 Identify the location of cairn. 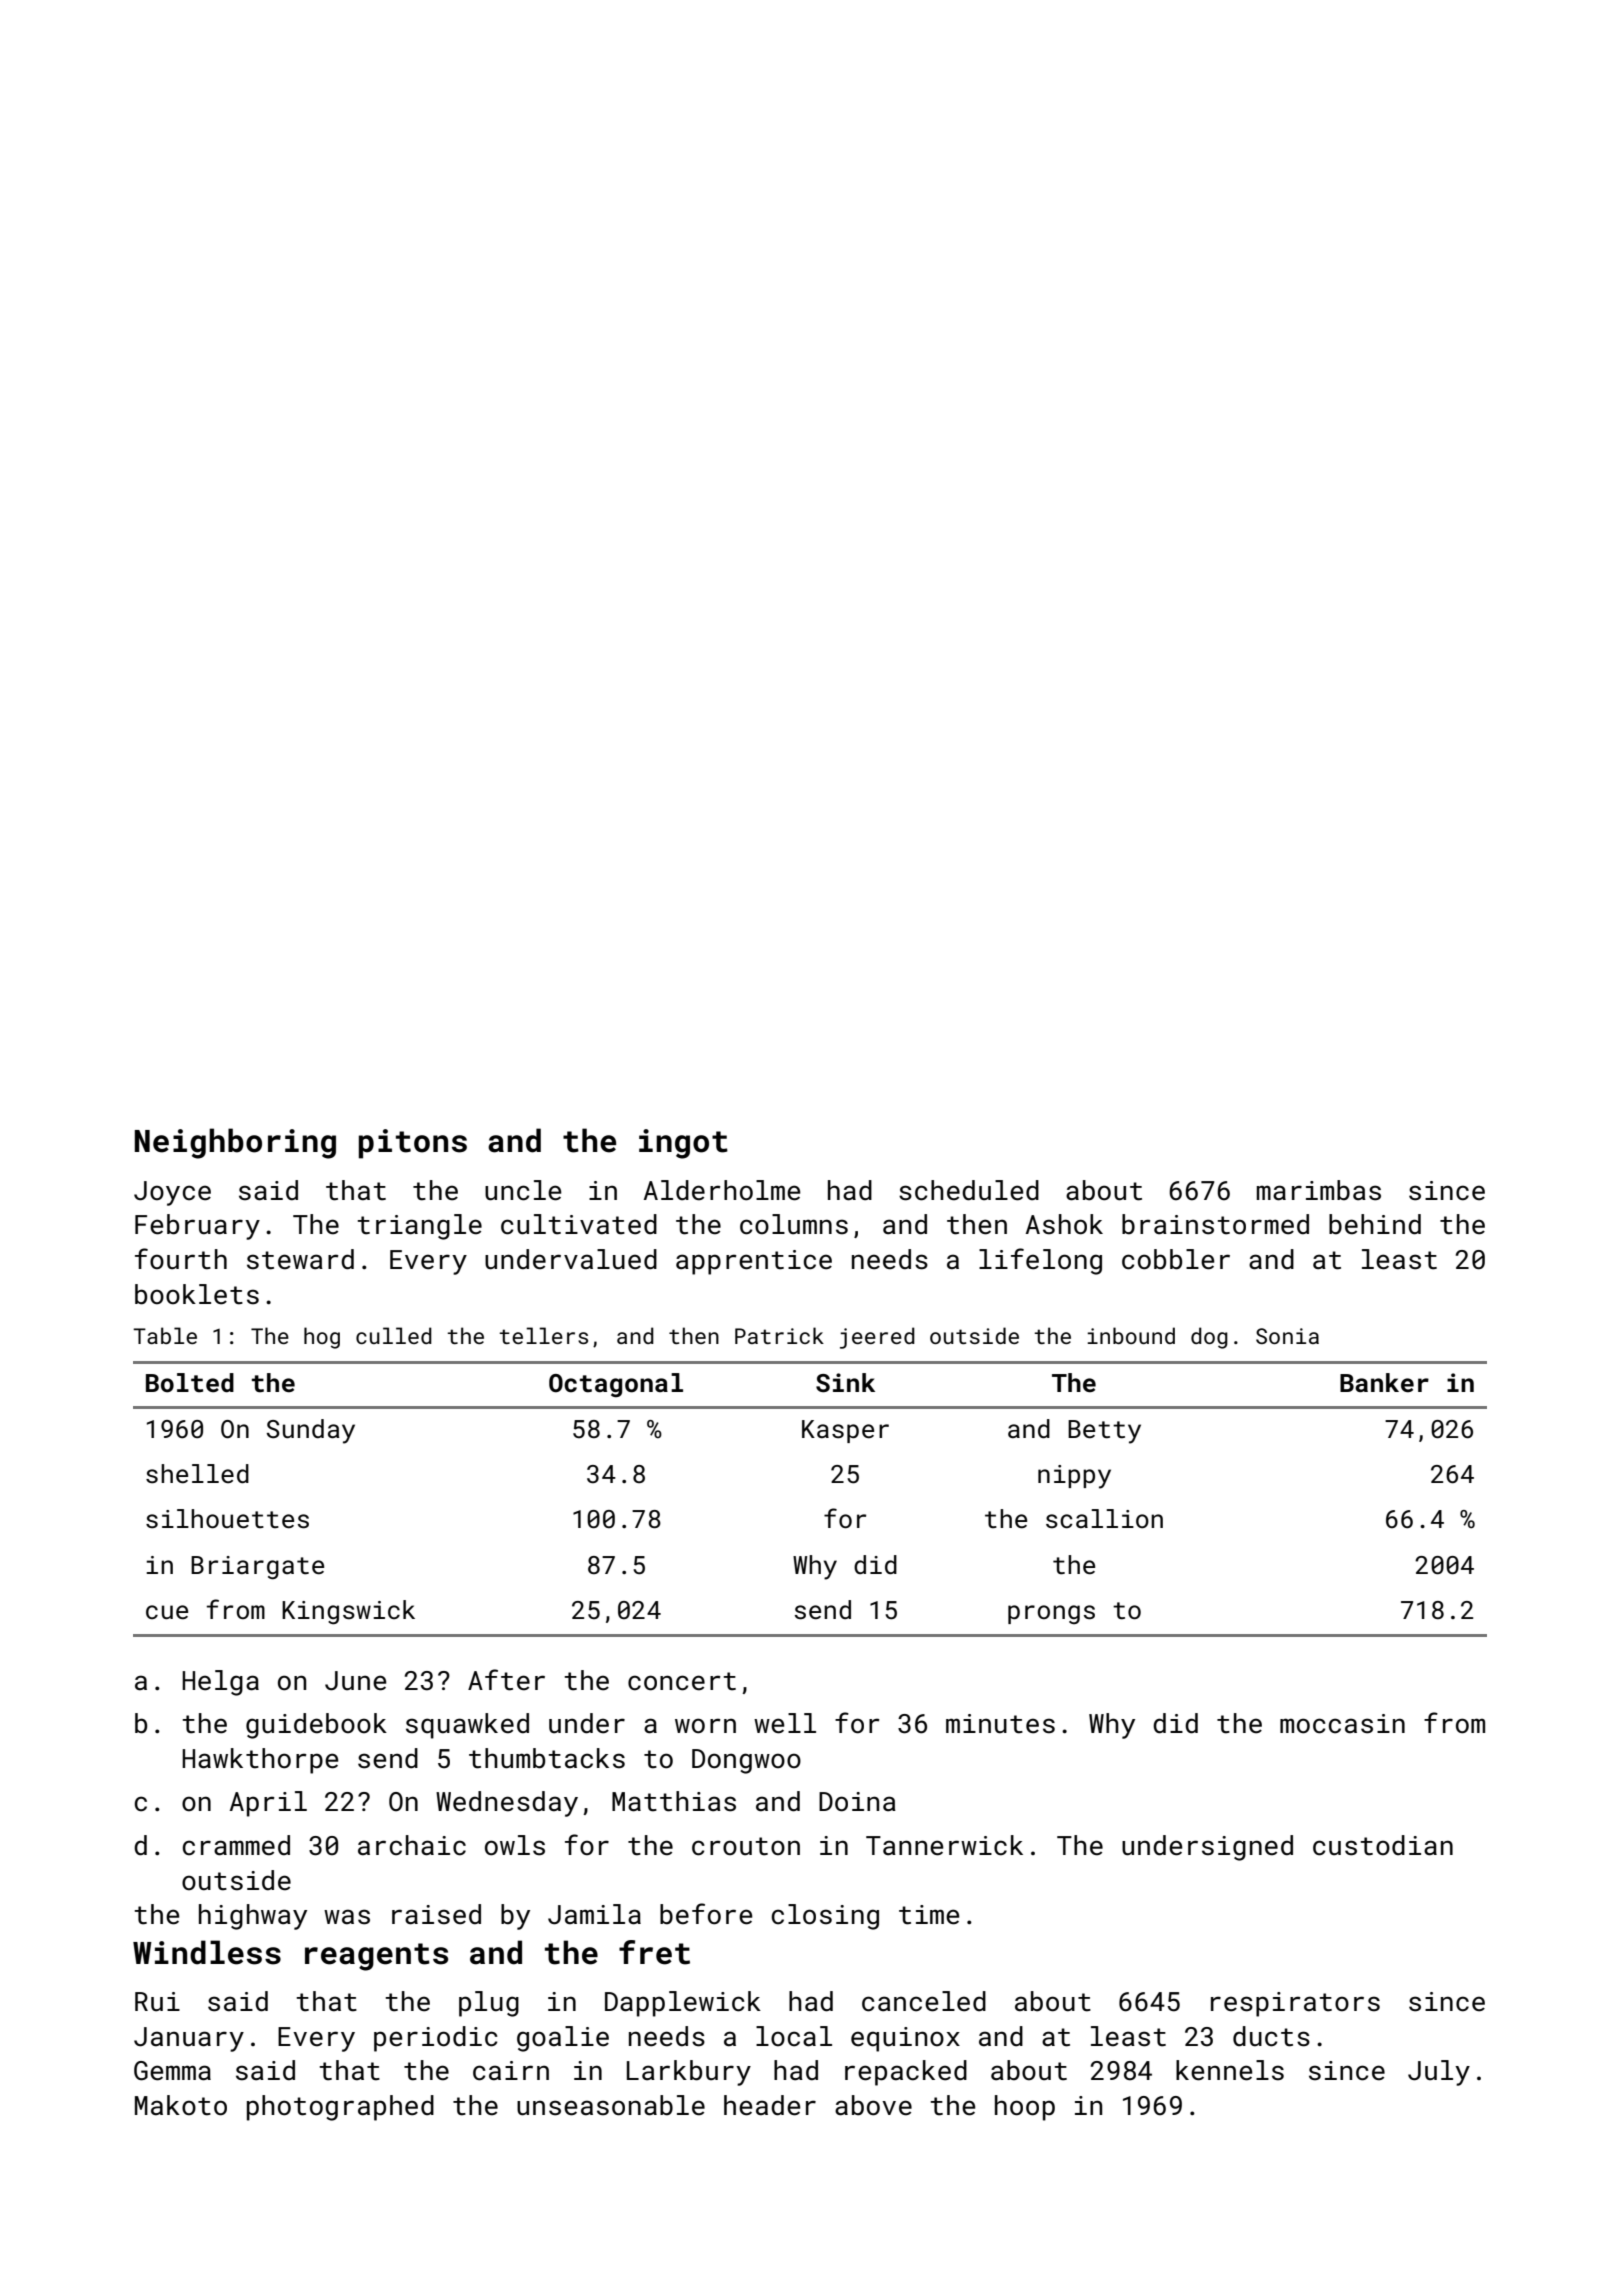
(511, 2071).
